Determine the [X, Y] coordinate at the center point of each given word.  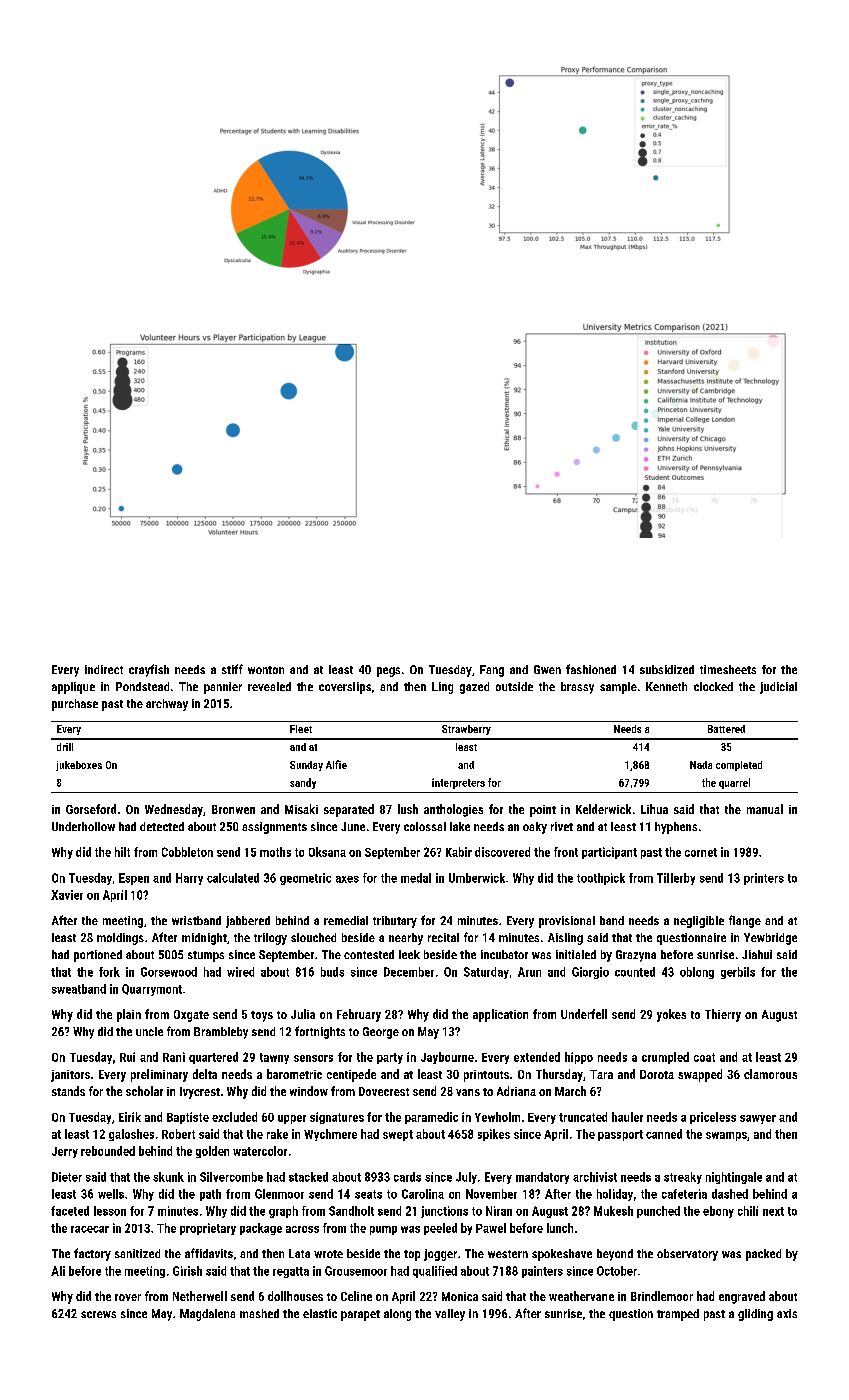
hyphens [676, 828]
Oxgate [191, 1016]
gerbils [738, 973]
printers [764, 879]
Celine [356, 1296]
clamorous [770, 1074]
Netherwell [200, 1296]
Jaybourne [447, 1058]
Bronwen [233, 809]
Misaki [301, 809]
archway [167, 705]
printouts [486, 1076]
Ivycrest [200, 1093]
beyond [615, 1255]
